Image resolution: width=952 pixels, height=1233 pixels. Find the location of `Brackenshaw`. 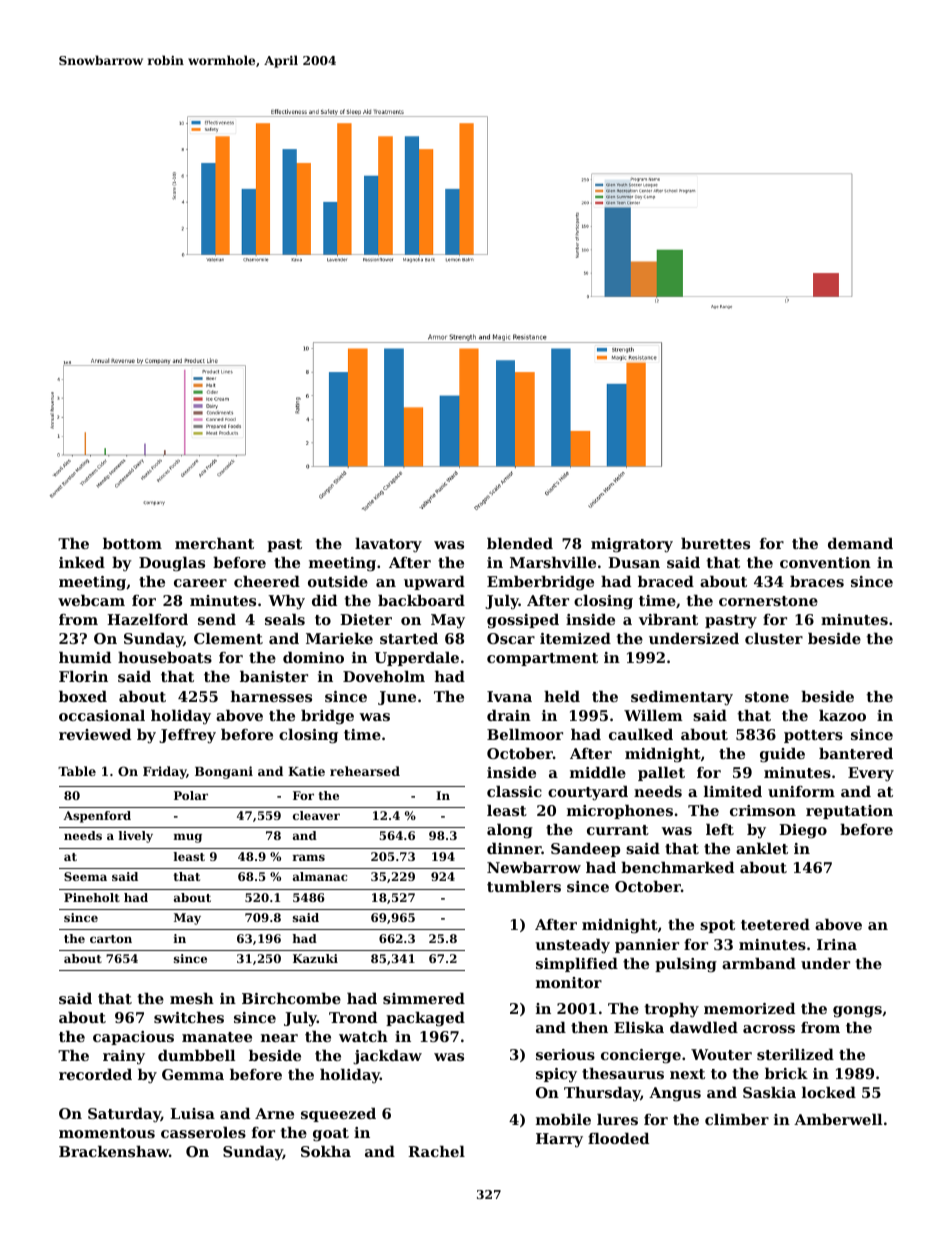

Brackenshaw is located at coordinates (114, 1151).
